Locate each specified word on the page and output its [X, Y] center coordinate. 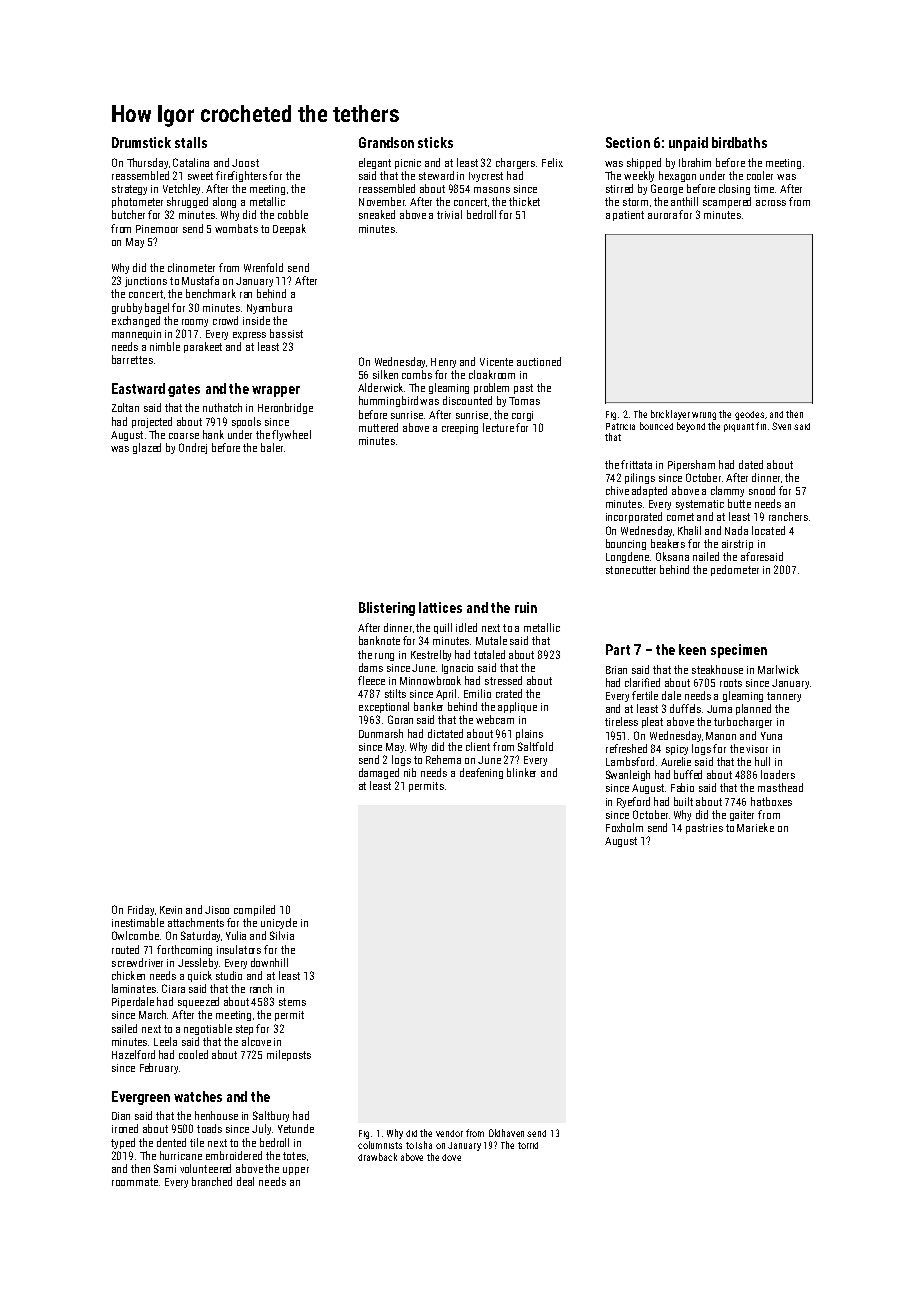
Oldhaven [506, 1133]
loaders [778, 774]
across [771, 203]
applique [517, 707]
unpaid [688, 144]
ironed [125, 1128]
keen [692, 649]
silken [385, 374]
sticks [435, 142]
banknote [379, 640]
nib [410, 772]
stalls [191, 142]
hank [213, 434]
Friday [141, 910]
